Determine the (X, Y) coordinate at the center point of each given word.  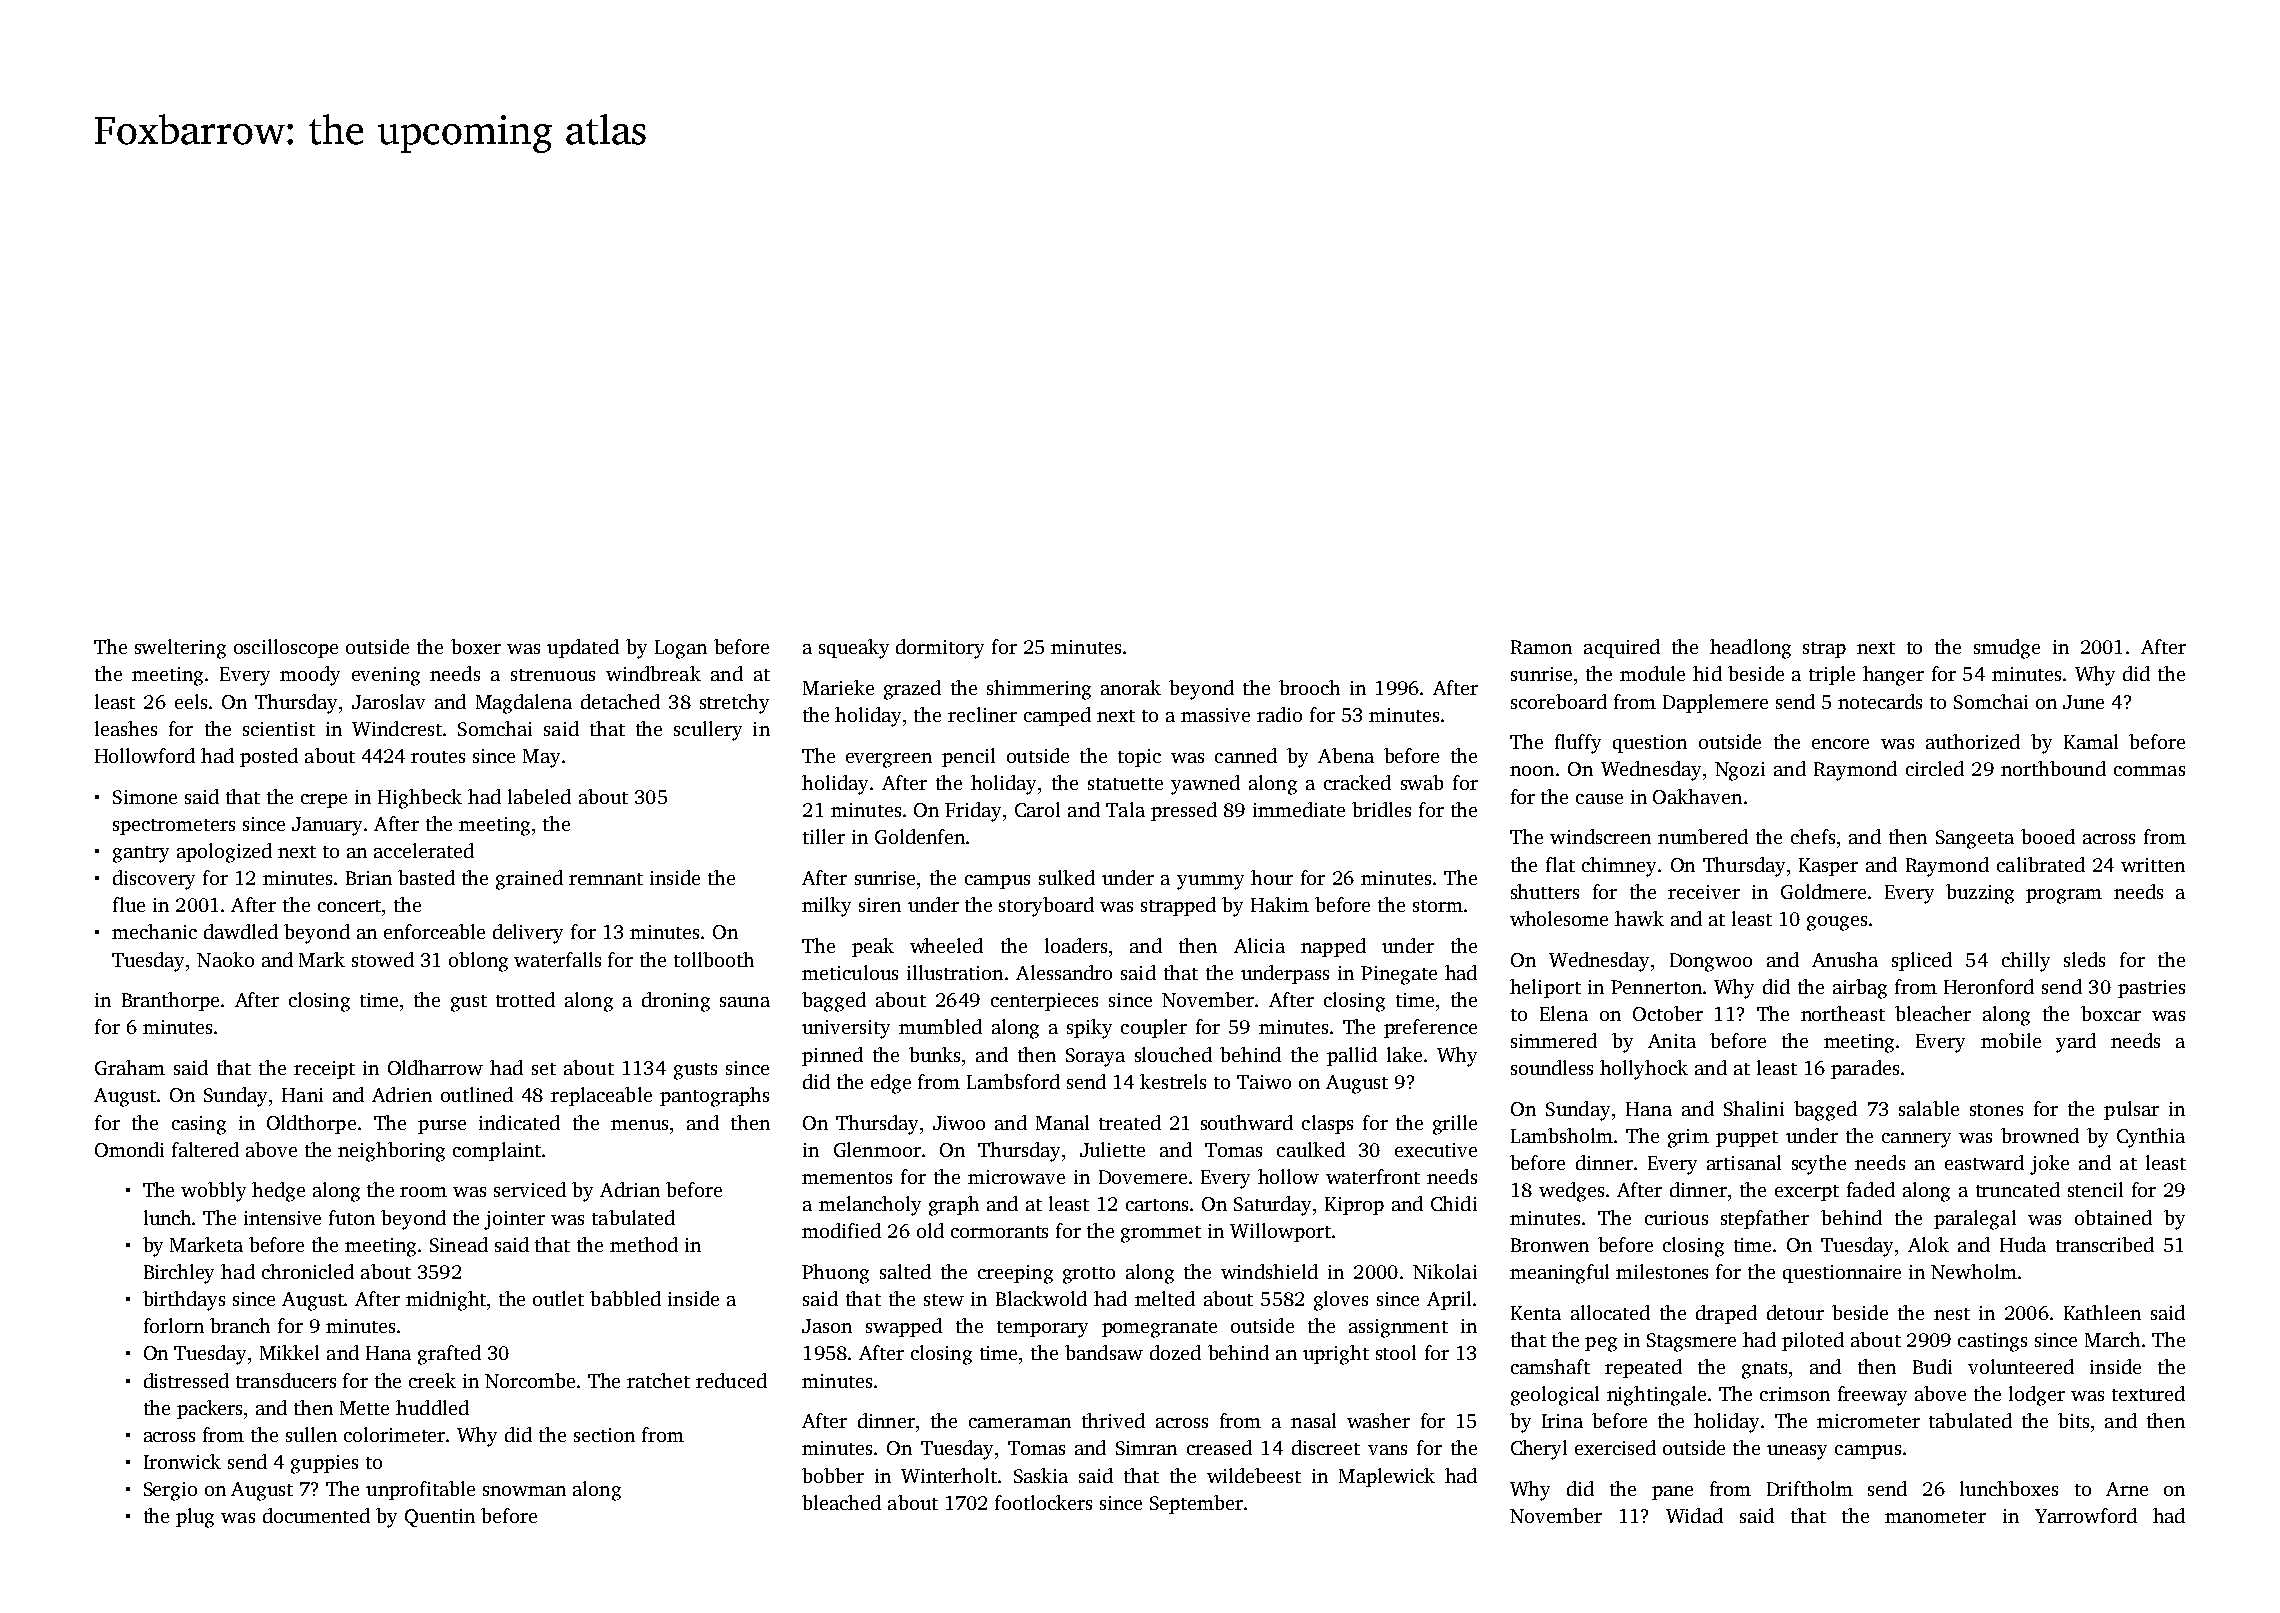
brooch (1309, 687)
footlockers (1043, 1502)
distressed (186, 1380)
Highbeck (420, 799)
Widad (1694, 1515)
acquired (1622, 648)
